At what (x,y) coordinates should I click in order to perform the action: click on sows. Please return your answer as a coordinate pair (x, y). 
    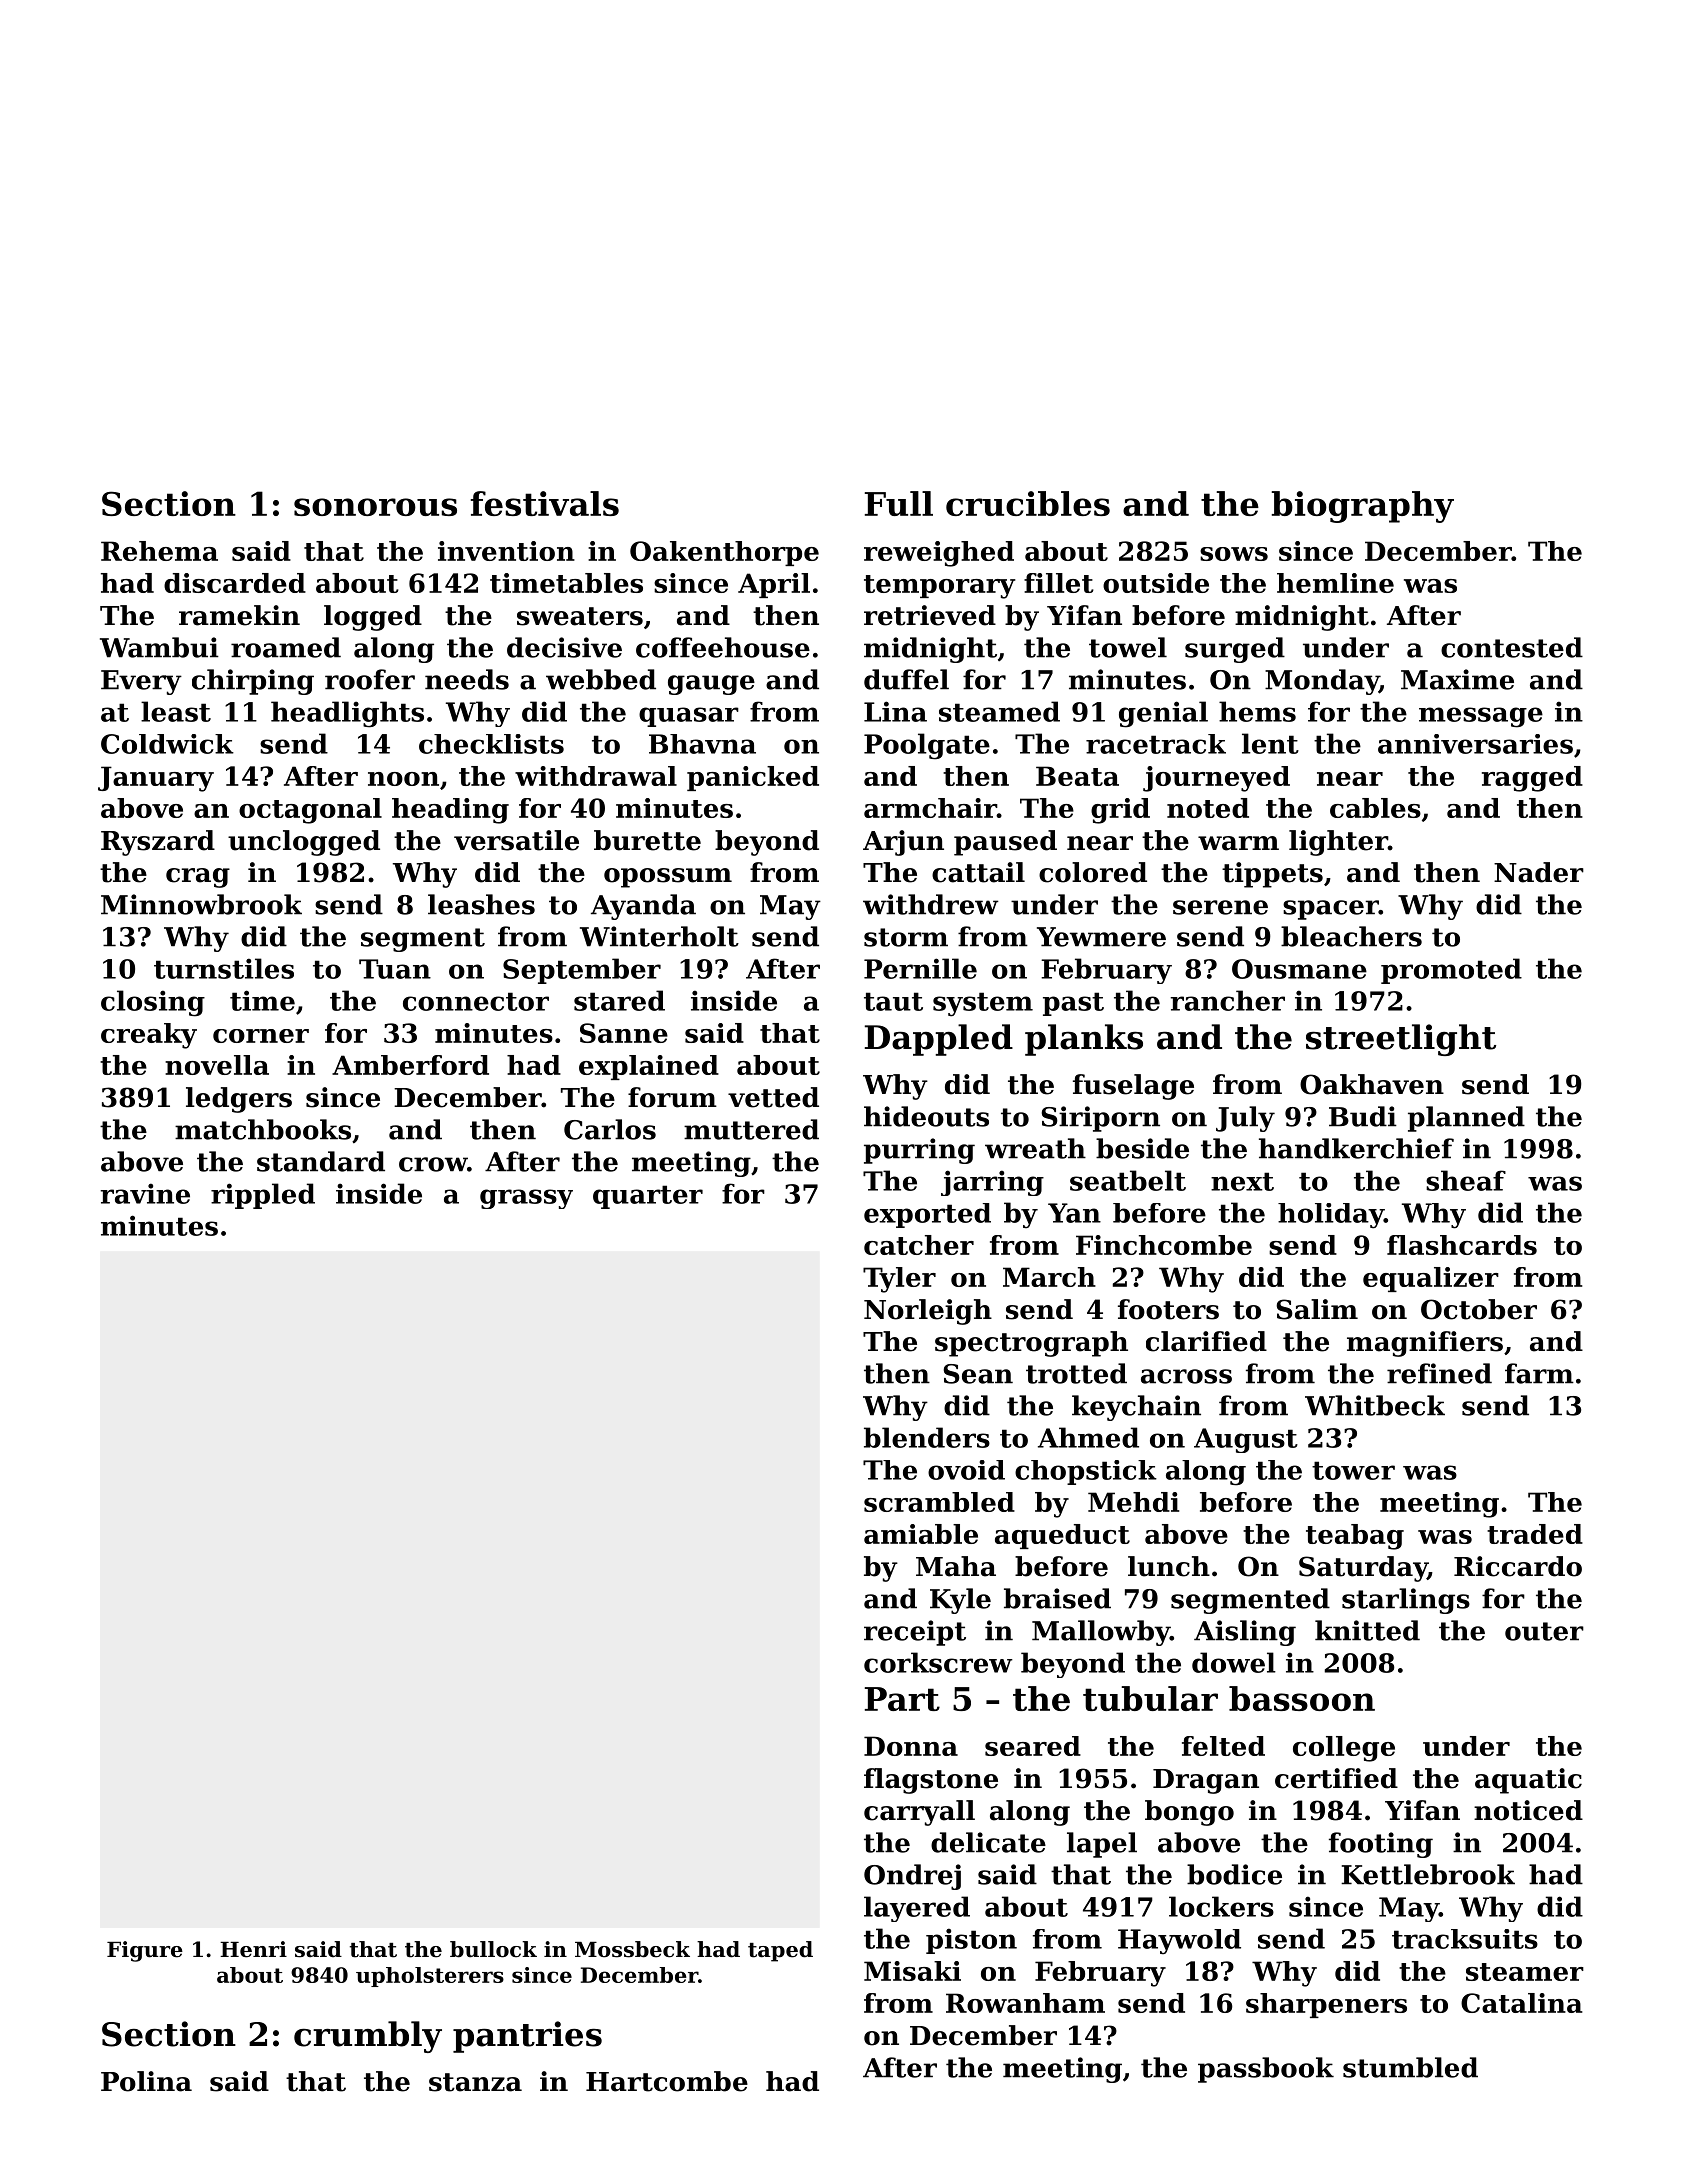
    Looking at the image, I should click on (1234, 554).
